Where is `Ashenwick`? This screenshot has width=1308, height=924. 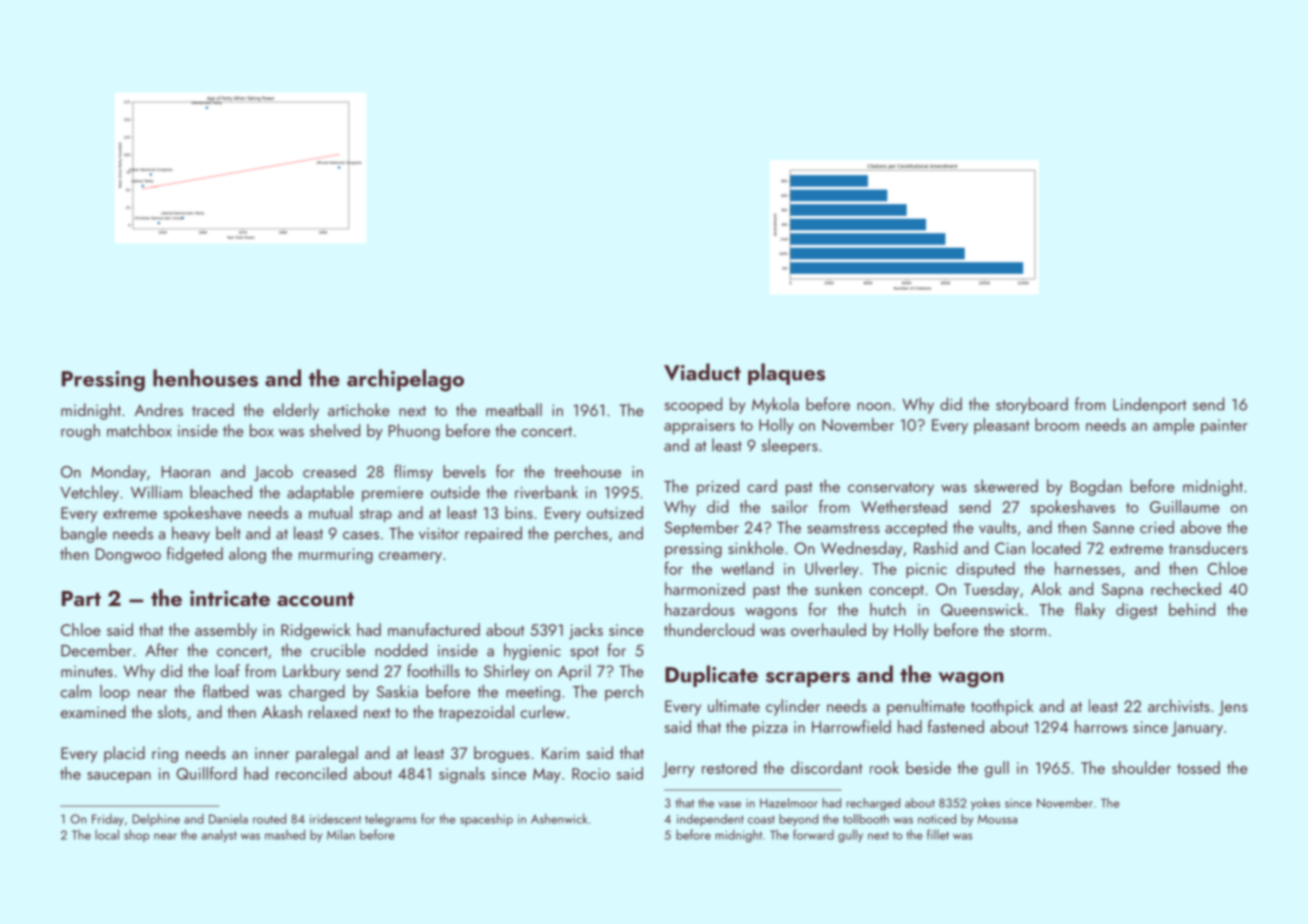
Ashenwick is located at coordinates (559, 818).
